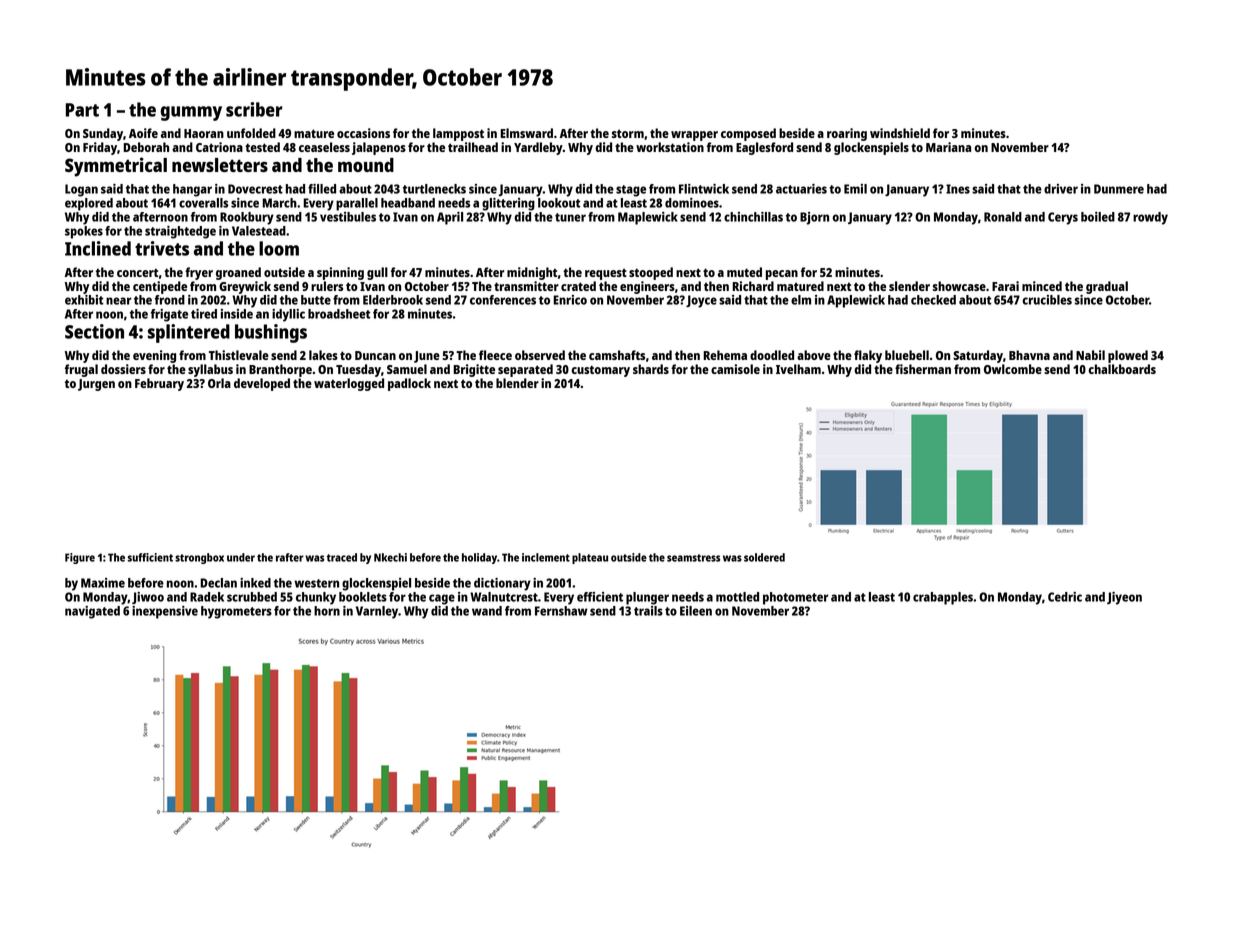 The width and height of the page is (1233, 952). What do you see at coordinates (814, 218) in the page?
I see `Bjorn` at bounding box center [814, 218].
